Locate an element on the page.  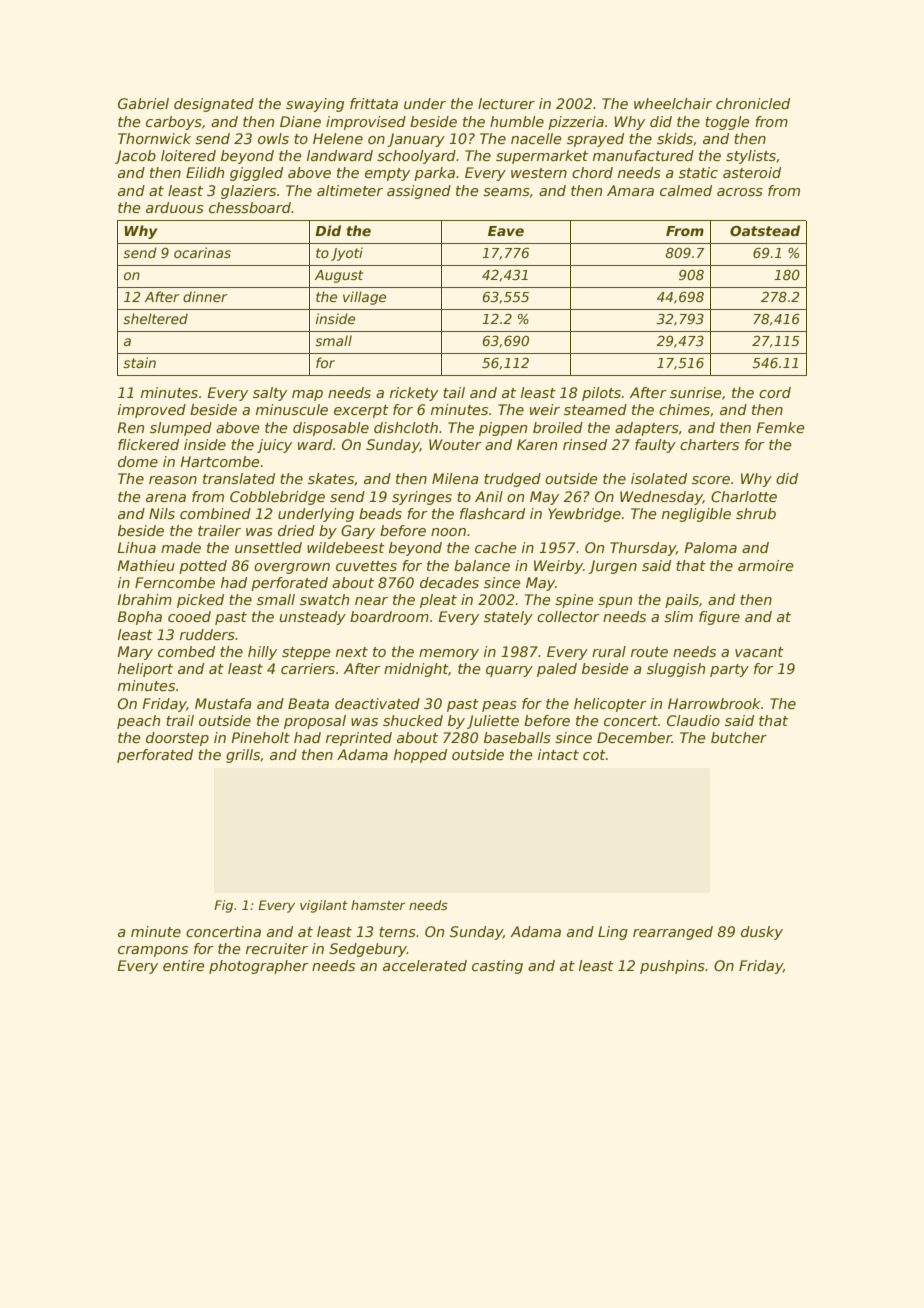
entire is located at coordinates (184, 965).
